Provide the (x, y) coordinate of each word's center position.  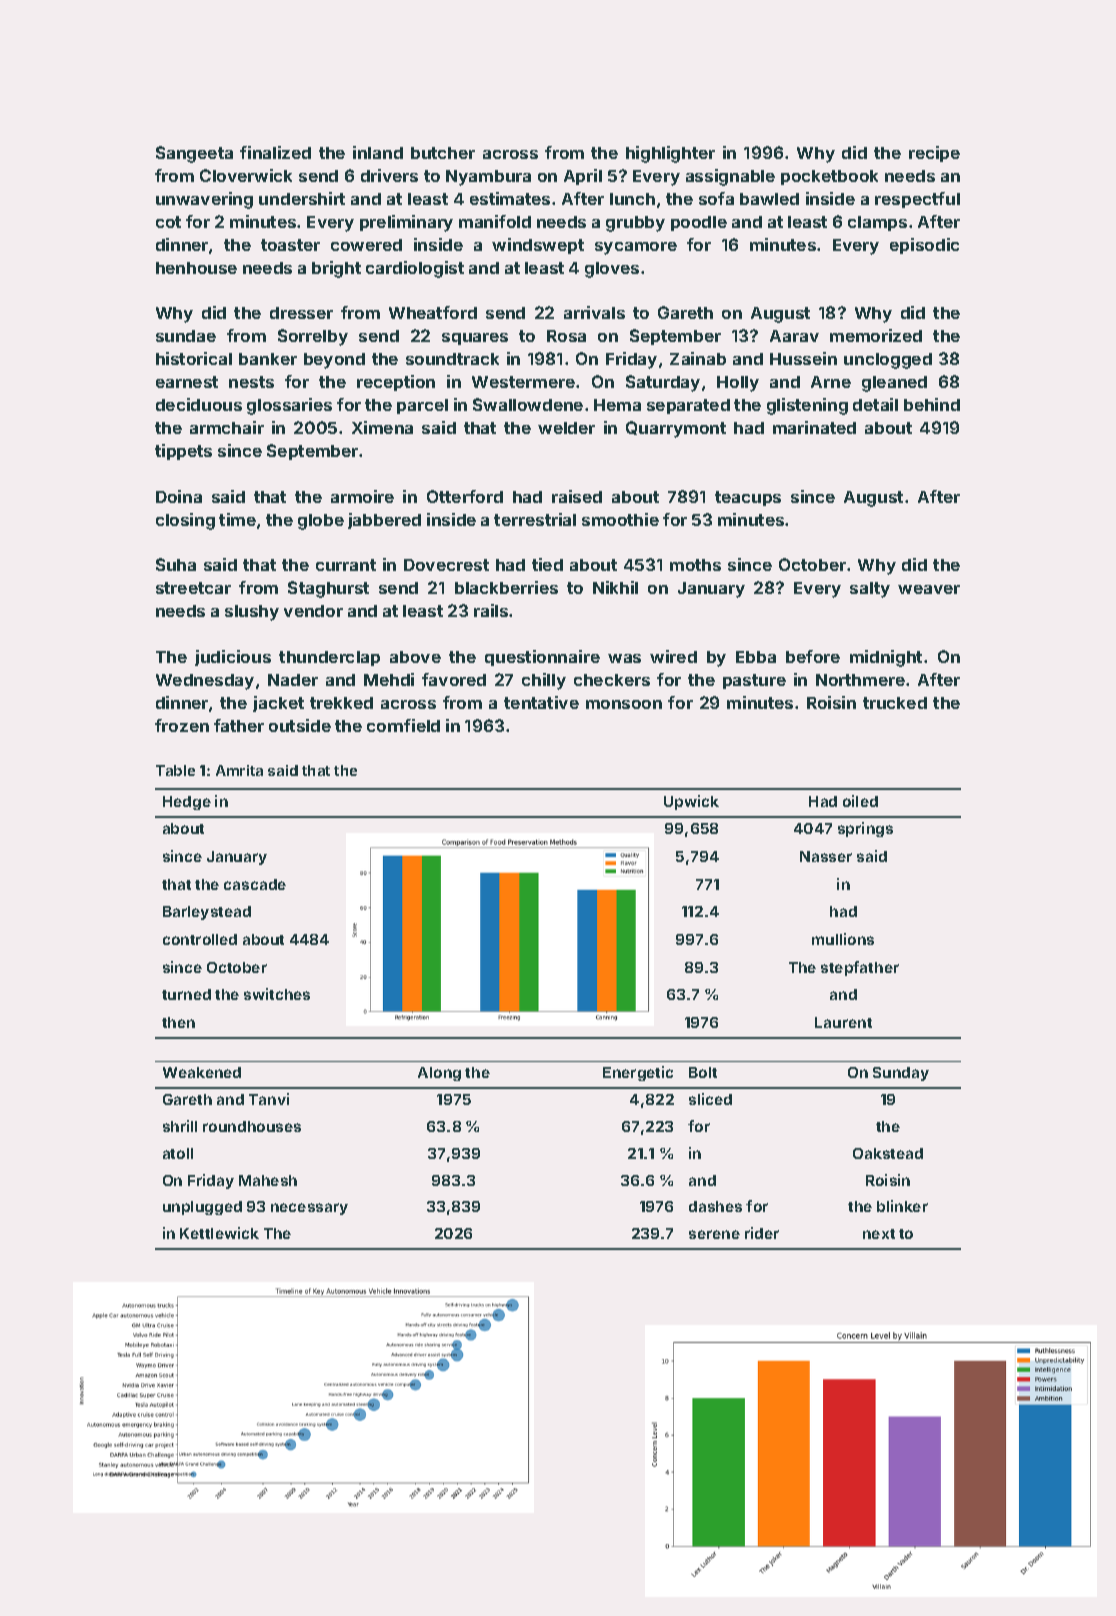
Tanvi (269, 1099)
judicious (233, 658)
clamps (877, 223)
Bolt (703, 1072)
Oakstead (888, 1153)
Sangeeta (194, 154)
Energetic (638, 1073)
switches (277, 994)
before (813, 656)
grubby (635, 224)
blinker (902, 1206)
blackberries (506, 587)
